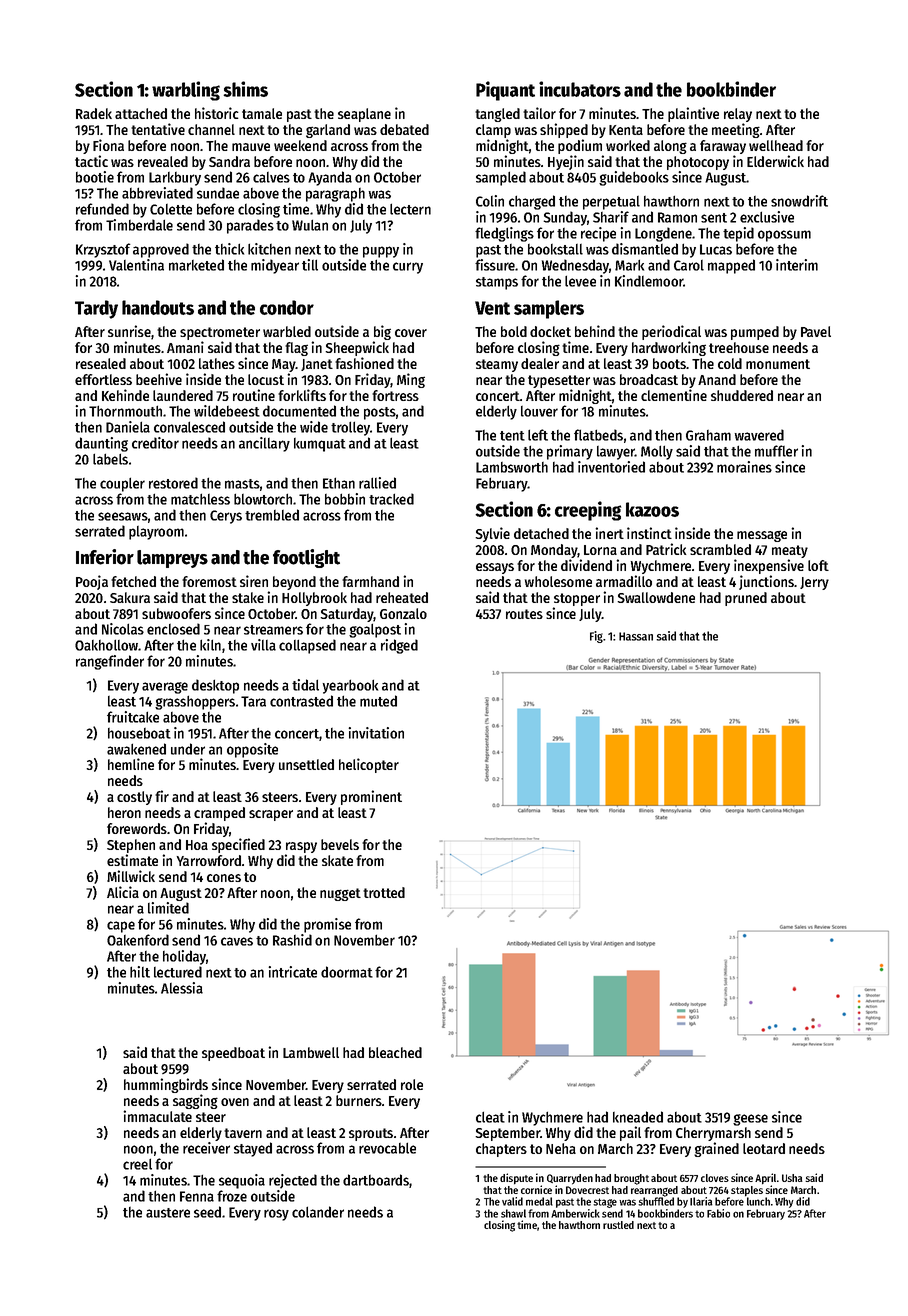 The width and height of the document is (908, 1316). What do you see at coordinates (94, 113) in the document?
I see `Radek` at bounding box center [94, 113].
